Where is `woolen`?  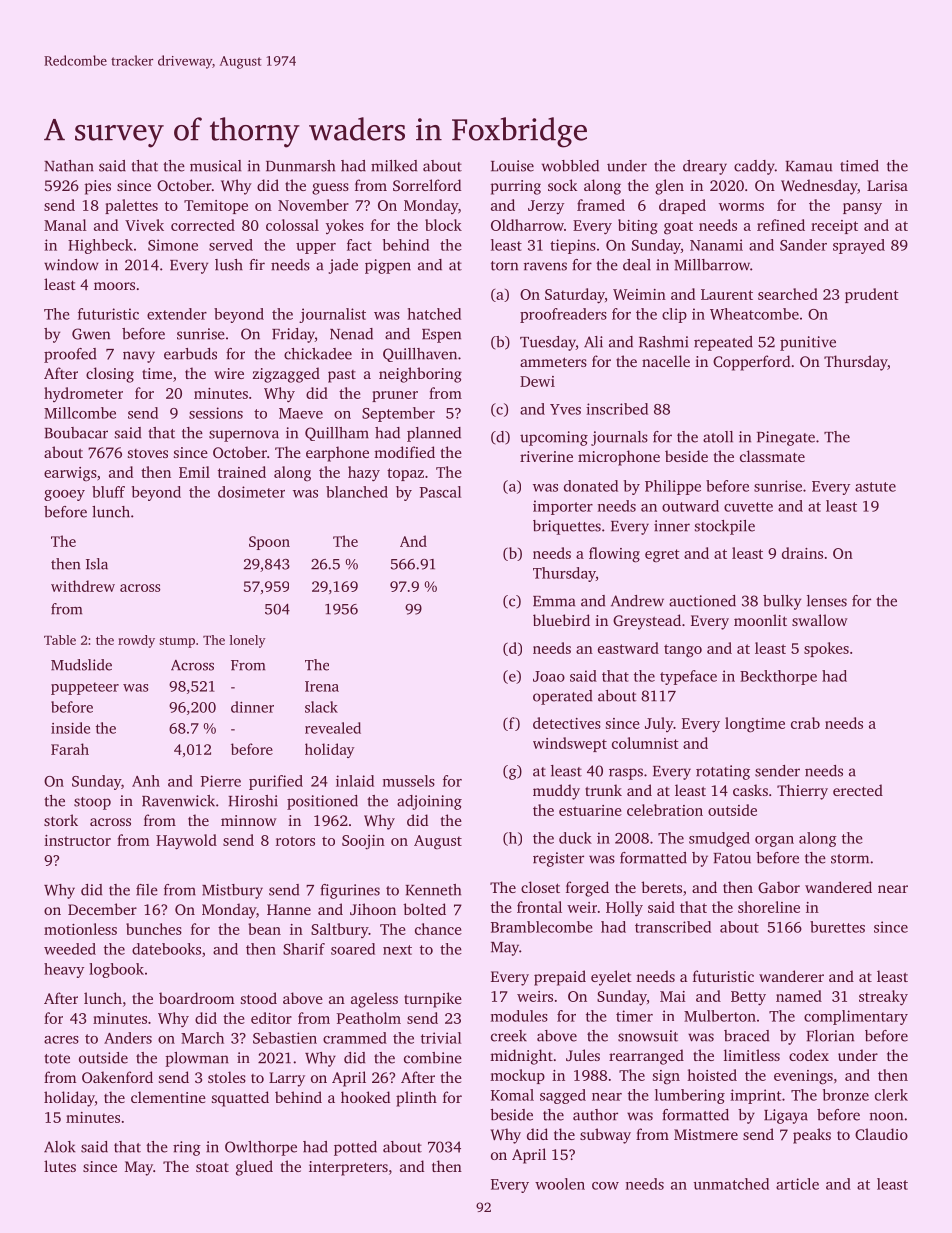 woolen is located at coordinates (560, 1184).
